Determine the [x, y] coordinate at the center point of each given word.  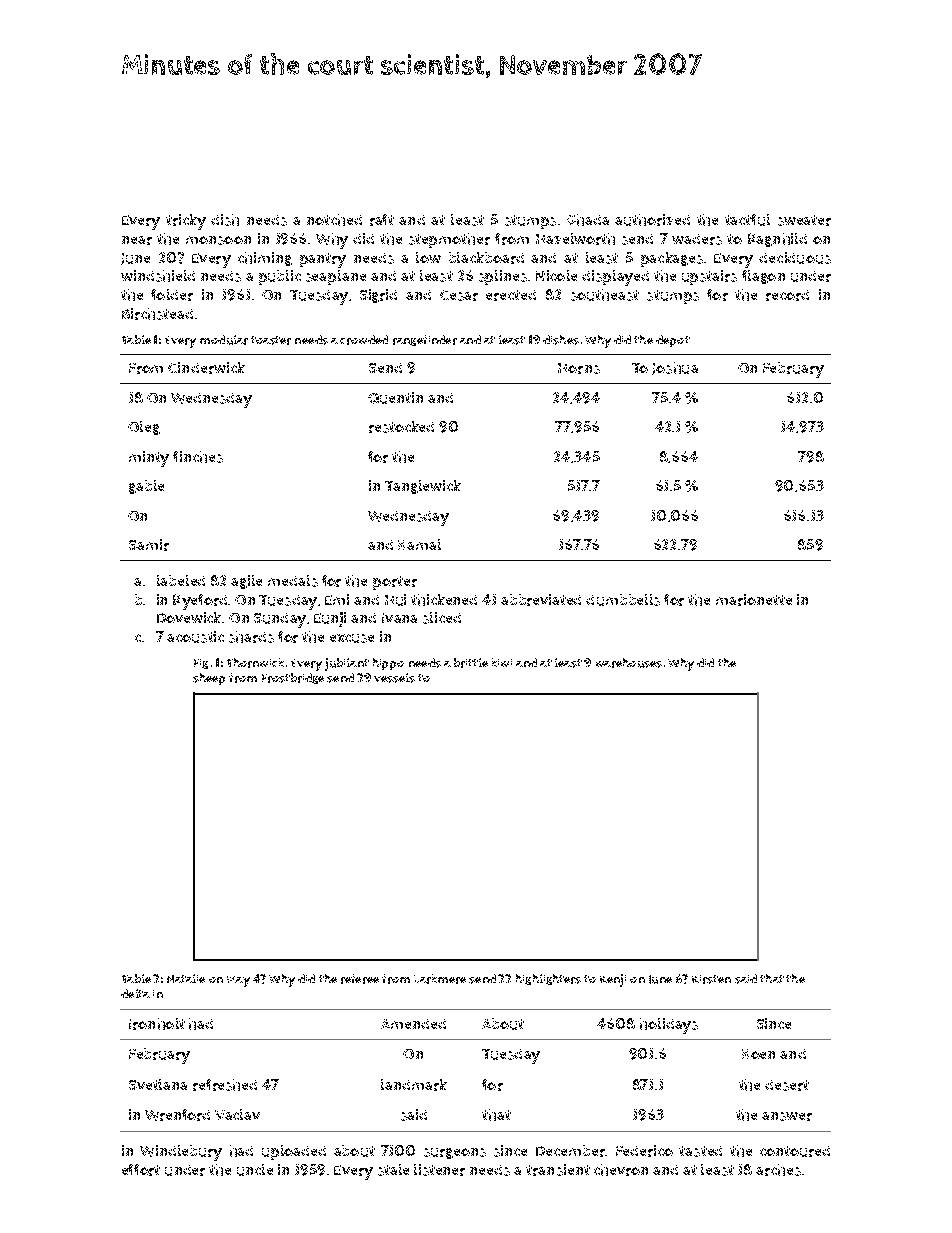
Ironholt [157, 1024]
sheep [209, 679]
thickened [444, 600]
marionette [754, 600]
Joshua [675, 368]
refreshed [225, 1085]
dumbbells [623, 600]
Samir [149, 545]
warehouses [629, 663]
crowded [364, 340]
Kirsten [711, 979]
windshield [158, 276]
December [570, 1151]
